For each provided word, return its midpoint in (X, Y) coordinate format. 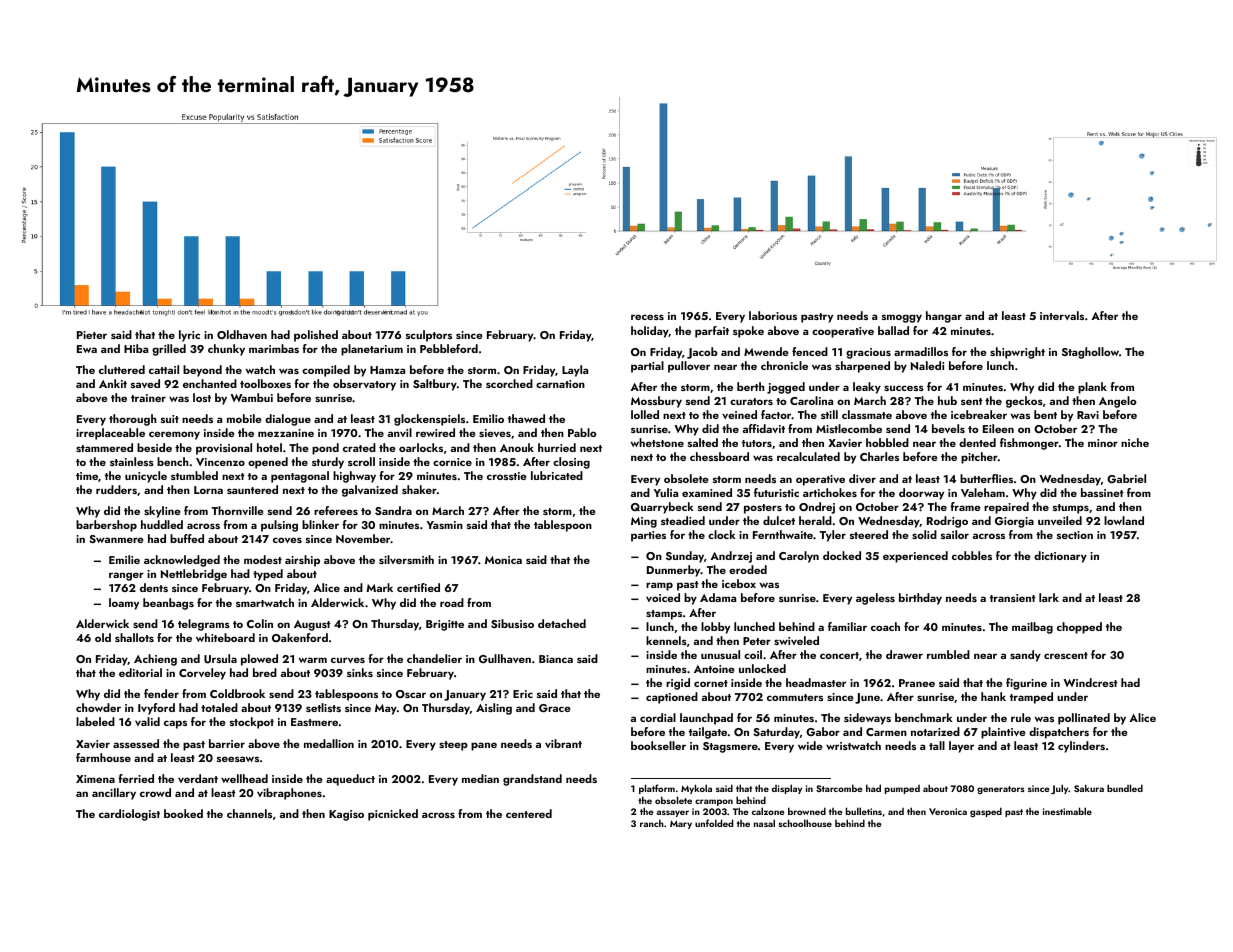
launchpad (706, 719)
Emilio (488, 418)
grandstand (532, 780)
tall (937, 745)
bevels (948, 428)
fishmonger (1029, 444)
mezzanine (286, 433)
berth (750, 386)
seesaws (238, 759)
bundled (1125, 788)
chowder (98, 707)
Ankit (113, 383)
